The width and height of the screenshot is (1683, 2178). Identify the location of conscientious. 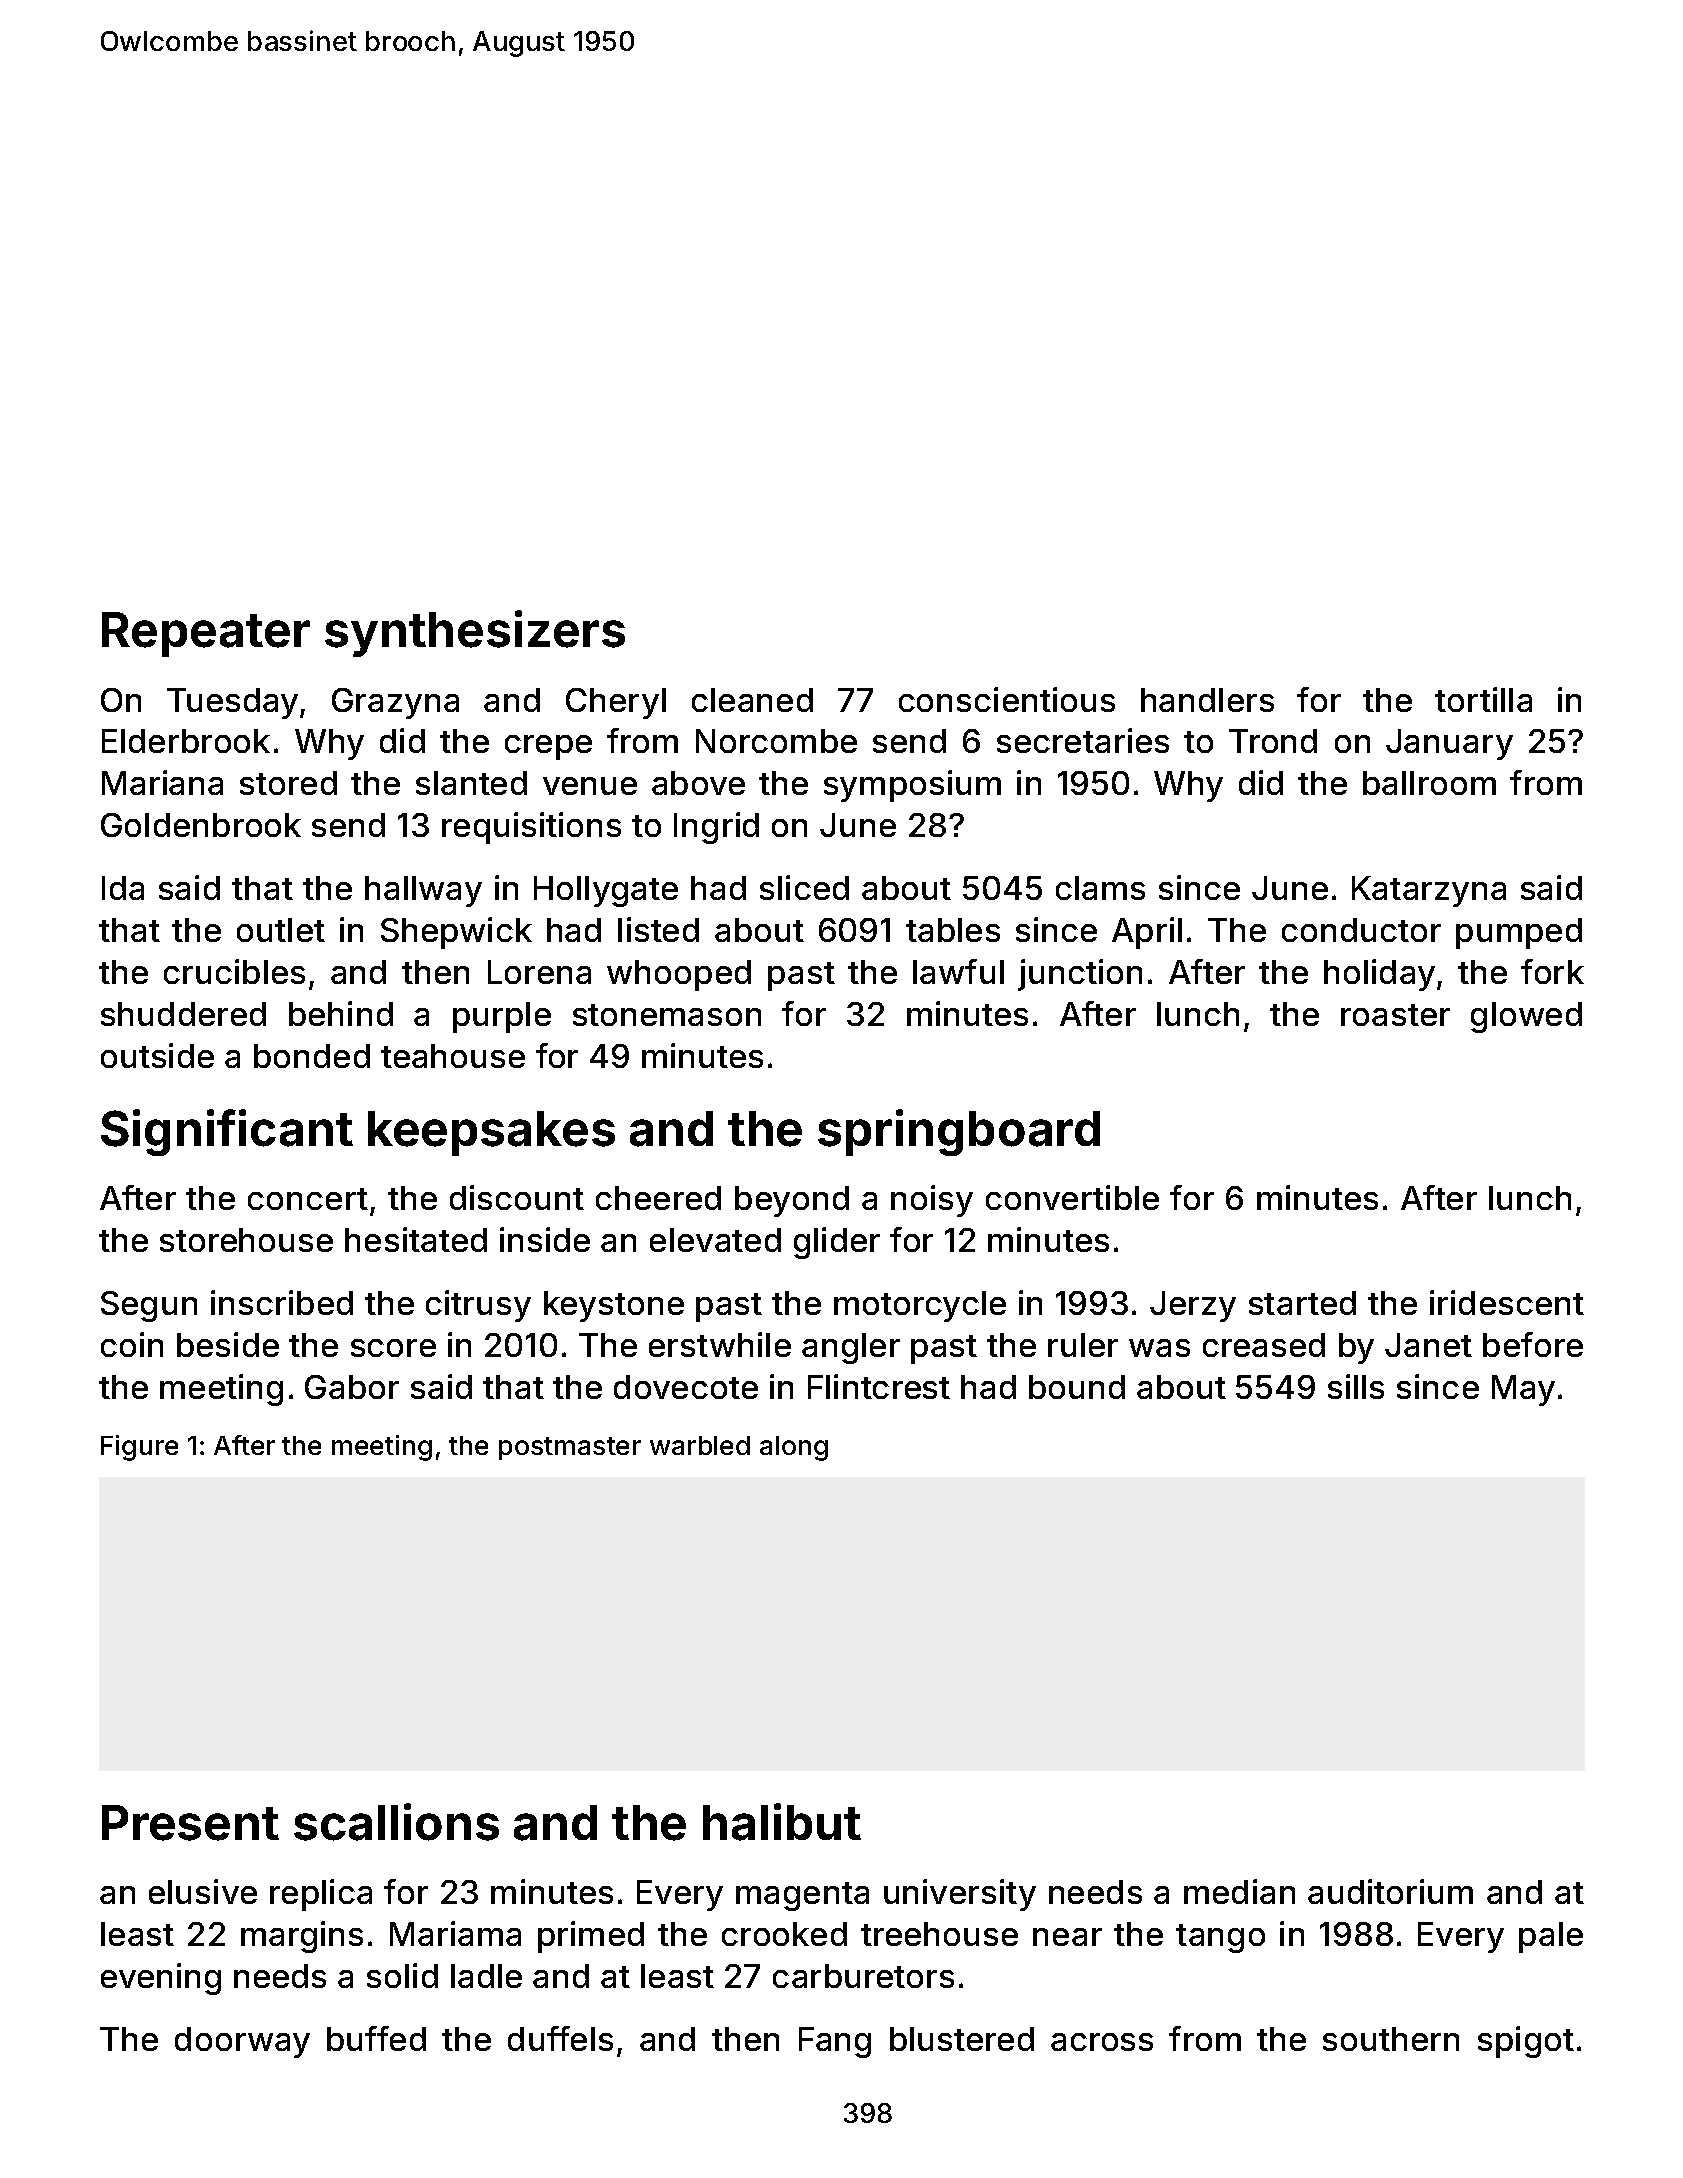
(1007, 699).
